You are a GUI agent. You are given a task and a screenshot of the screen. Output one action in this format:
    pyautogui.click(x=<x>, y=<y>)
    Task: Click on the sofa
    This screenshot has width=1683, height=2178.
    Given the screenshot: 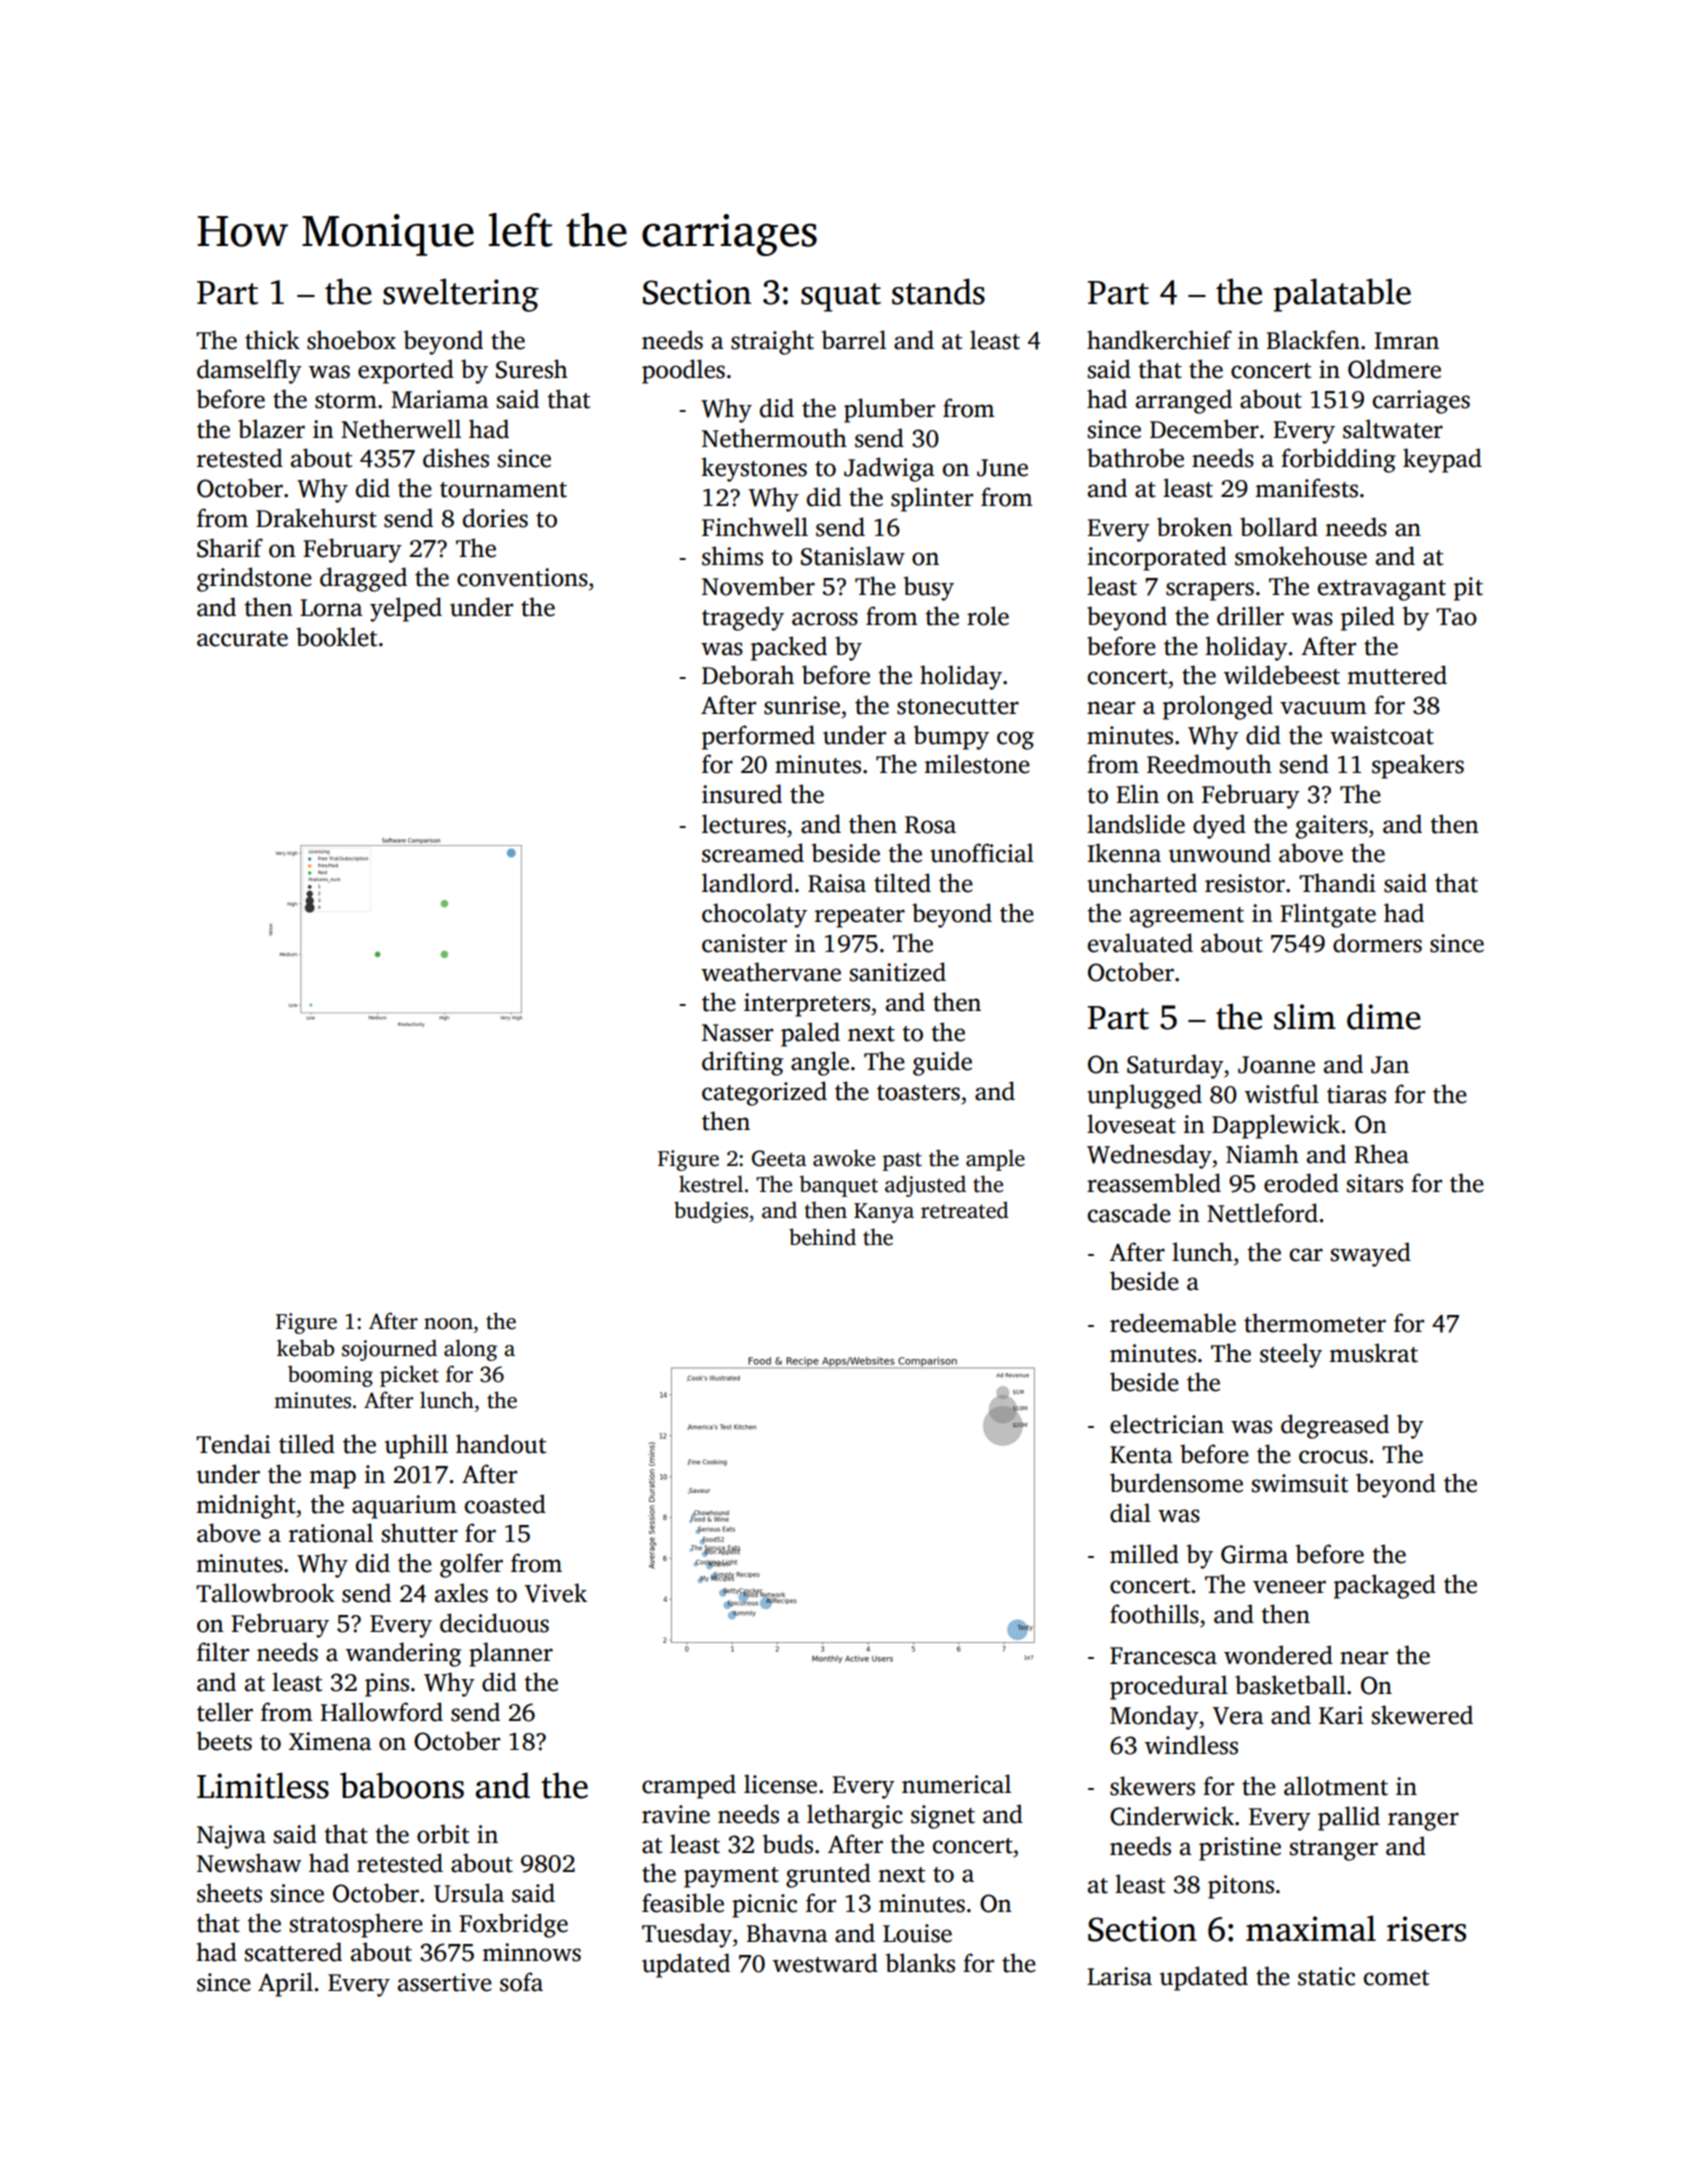 What is the action you would take?
    pyautogui.click(x=521, y=1982)
